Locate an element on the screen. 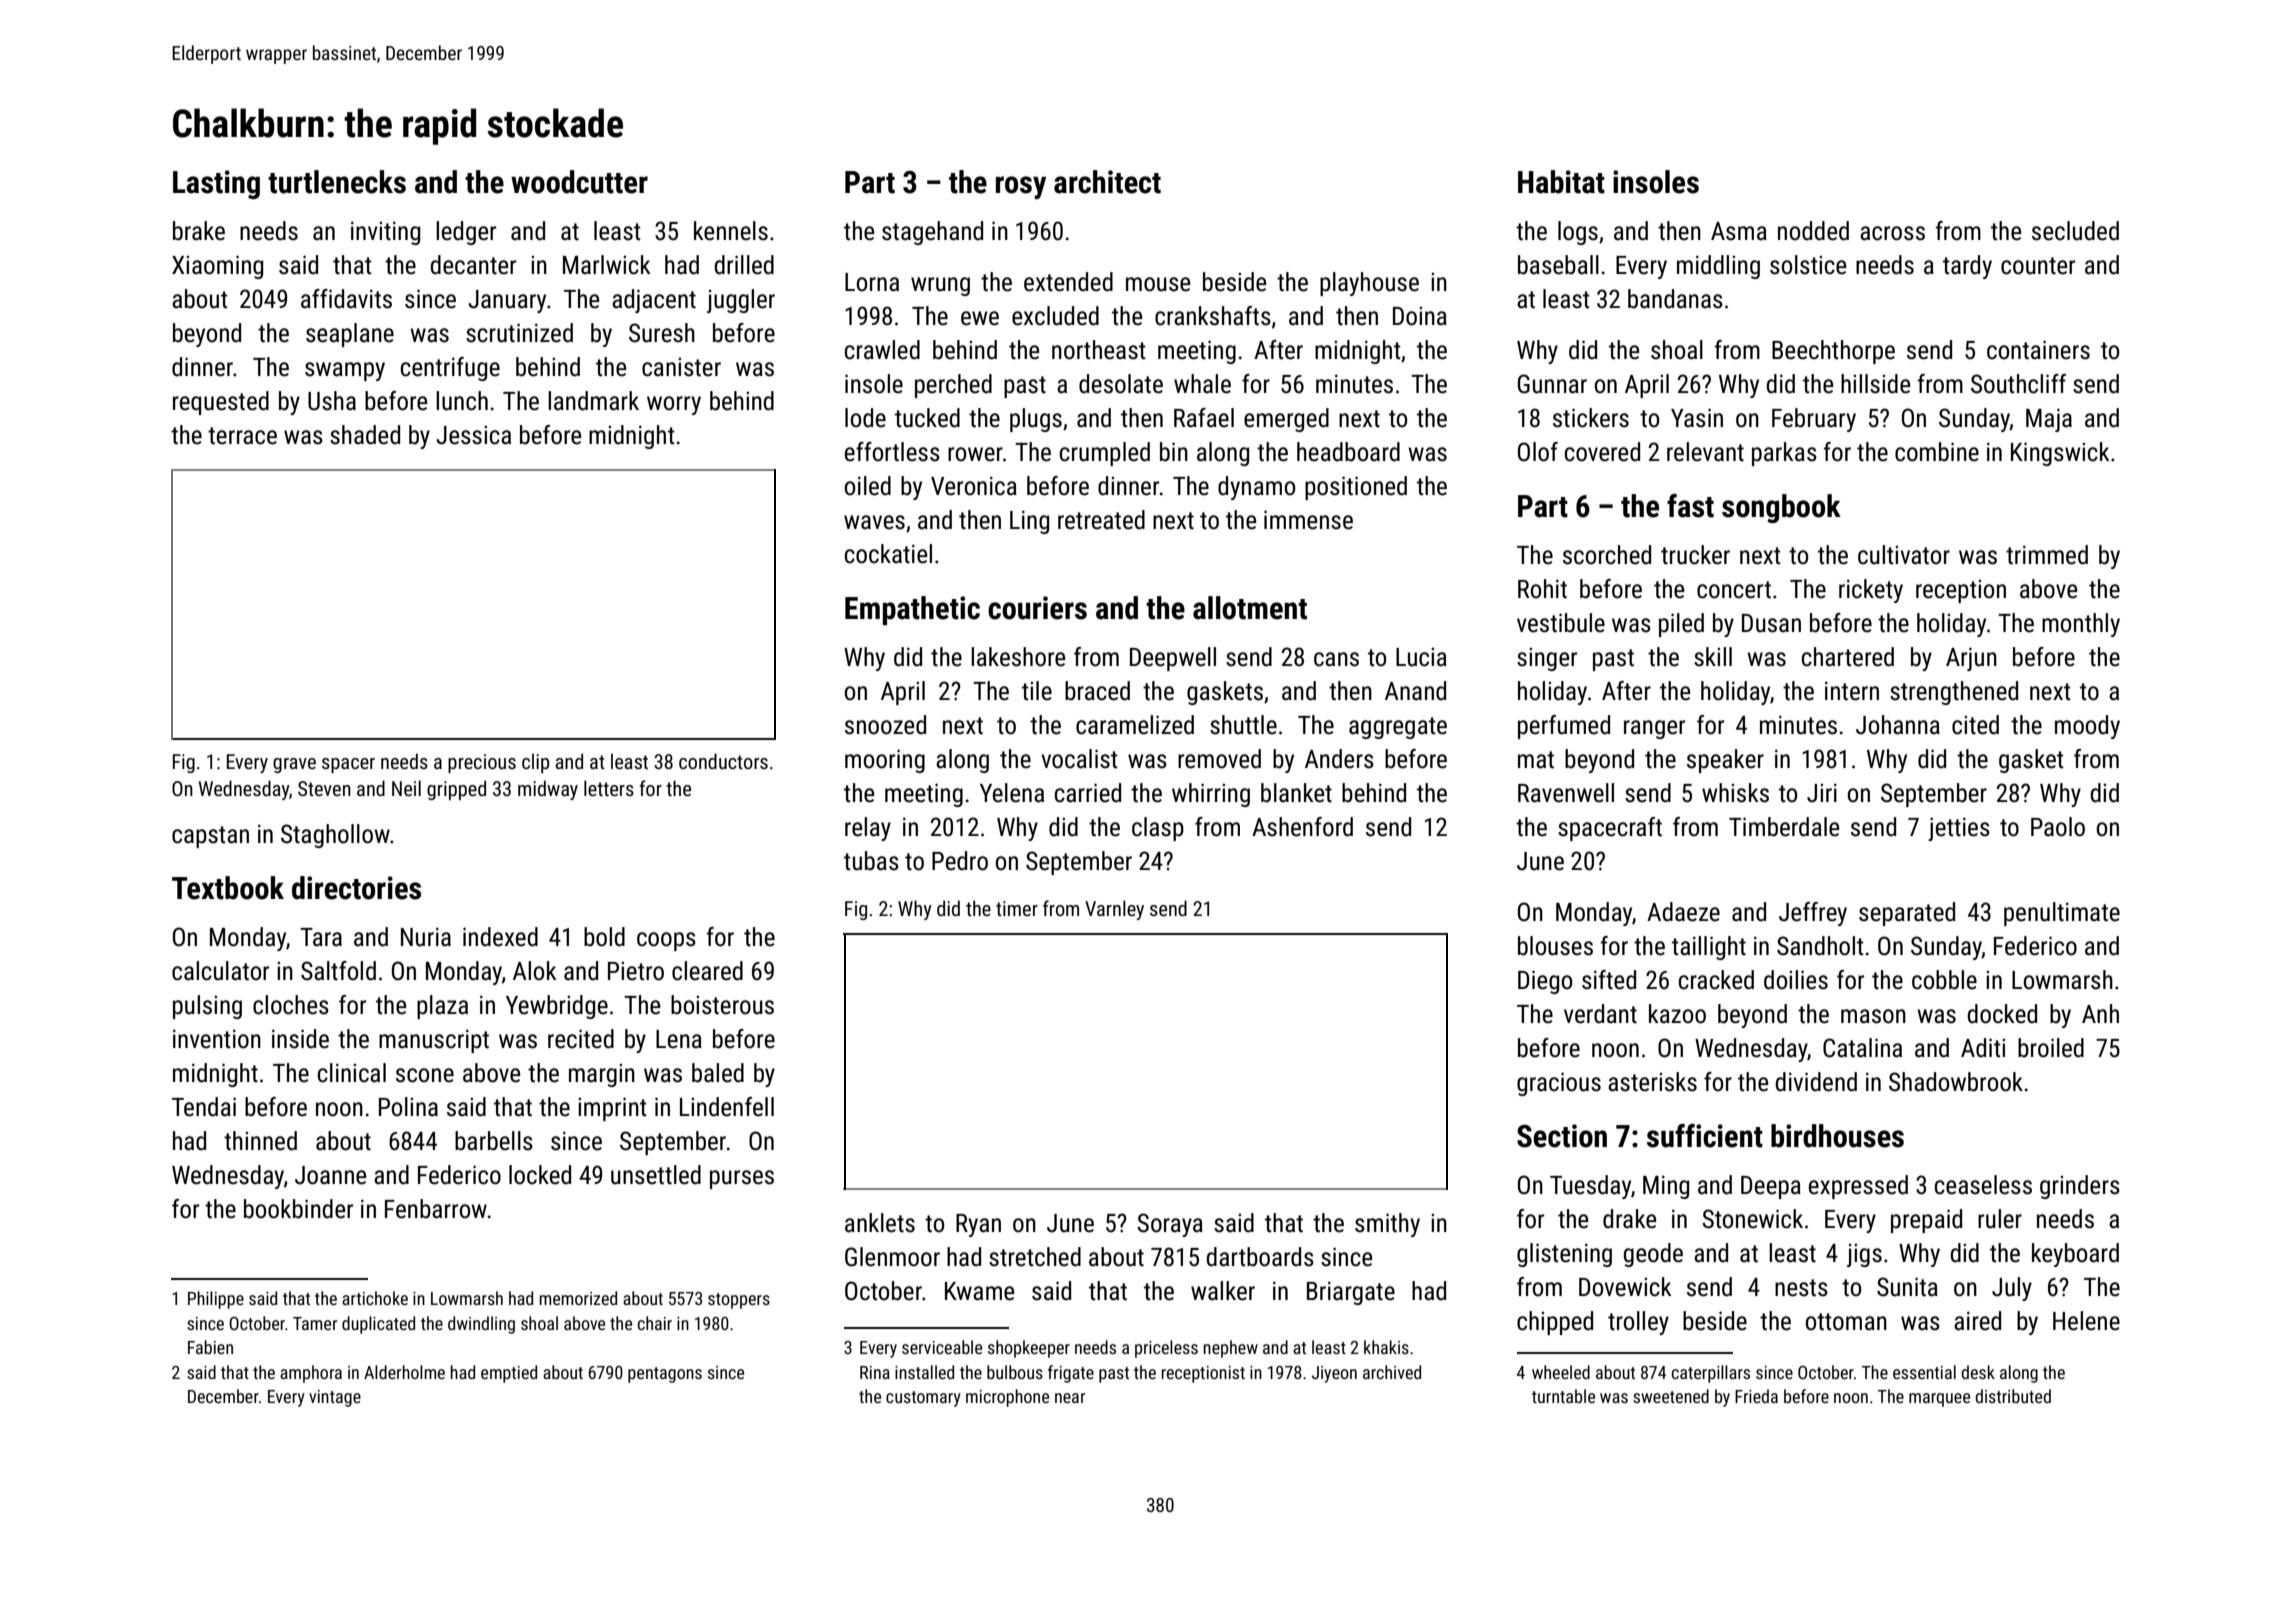 The height and width of the screenshot is (1620, 2292). woodcutter is located at coordinates (579, 182).
